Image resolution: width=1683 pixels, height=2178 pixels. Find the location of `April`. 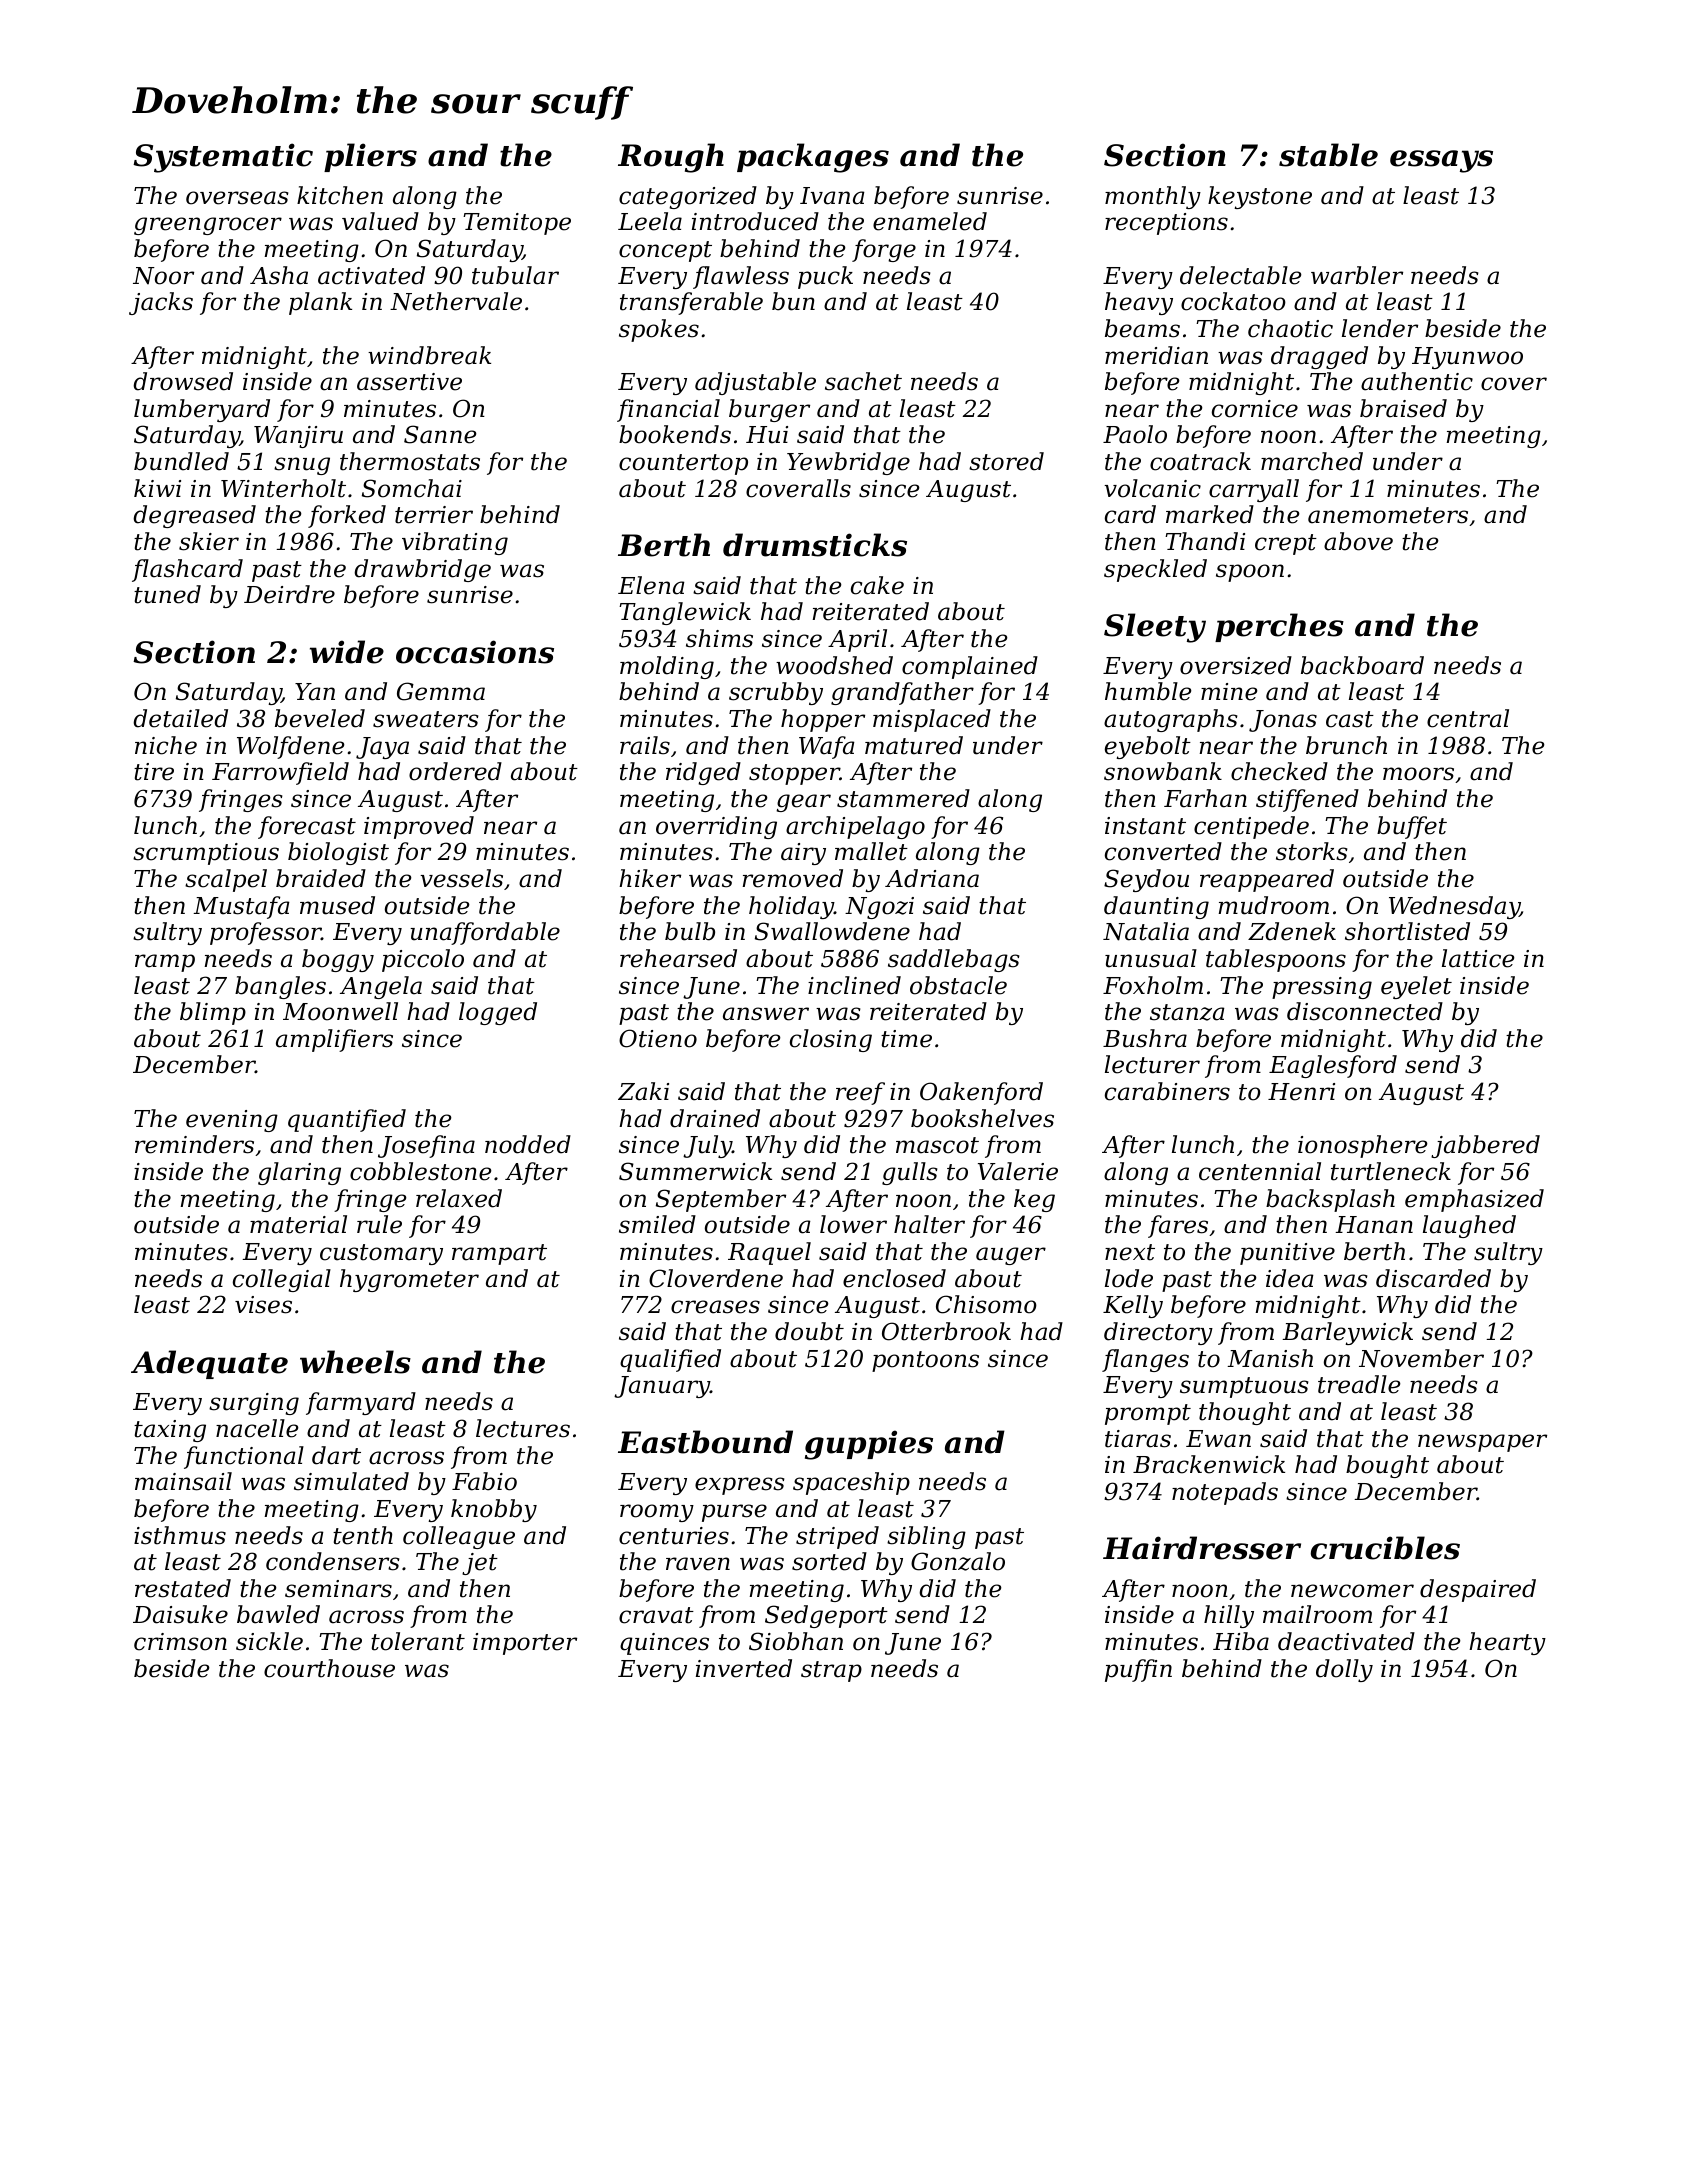

April is located at coordinates (857, 640).
